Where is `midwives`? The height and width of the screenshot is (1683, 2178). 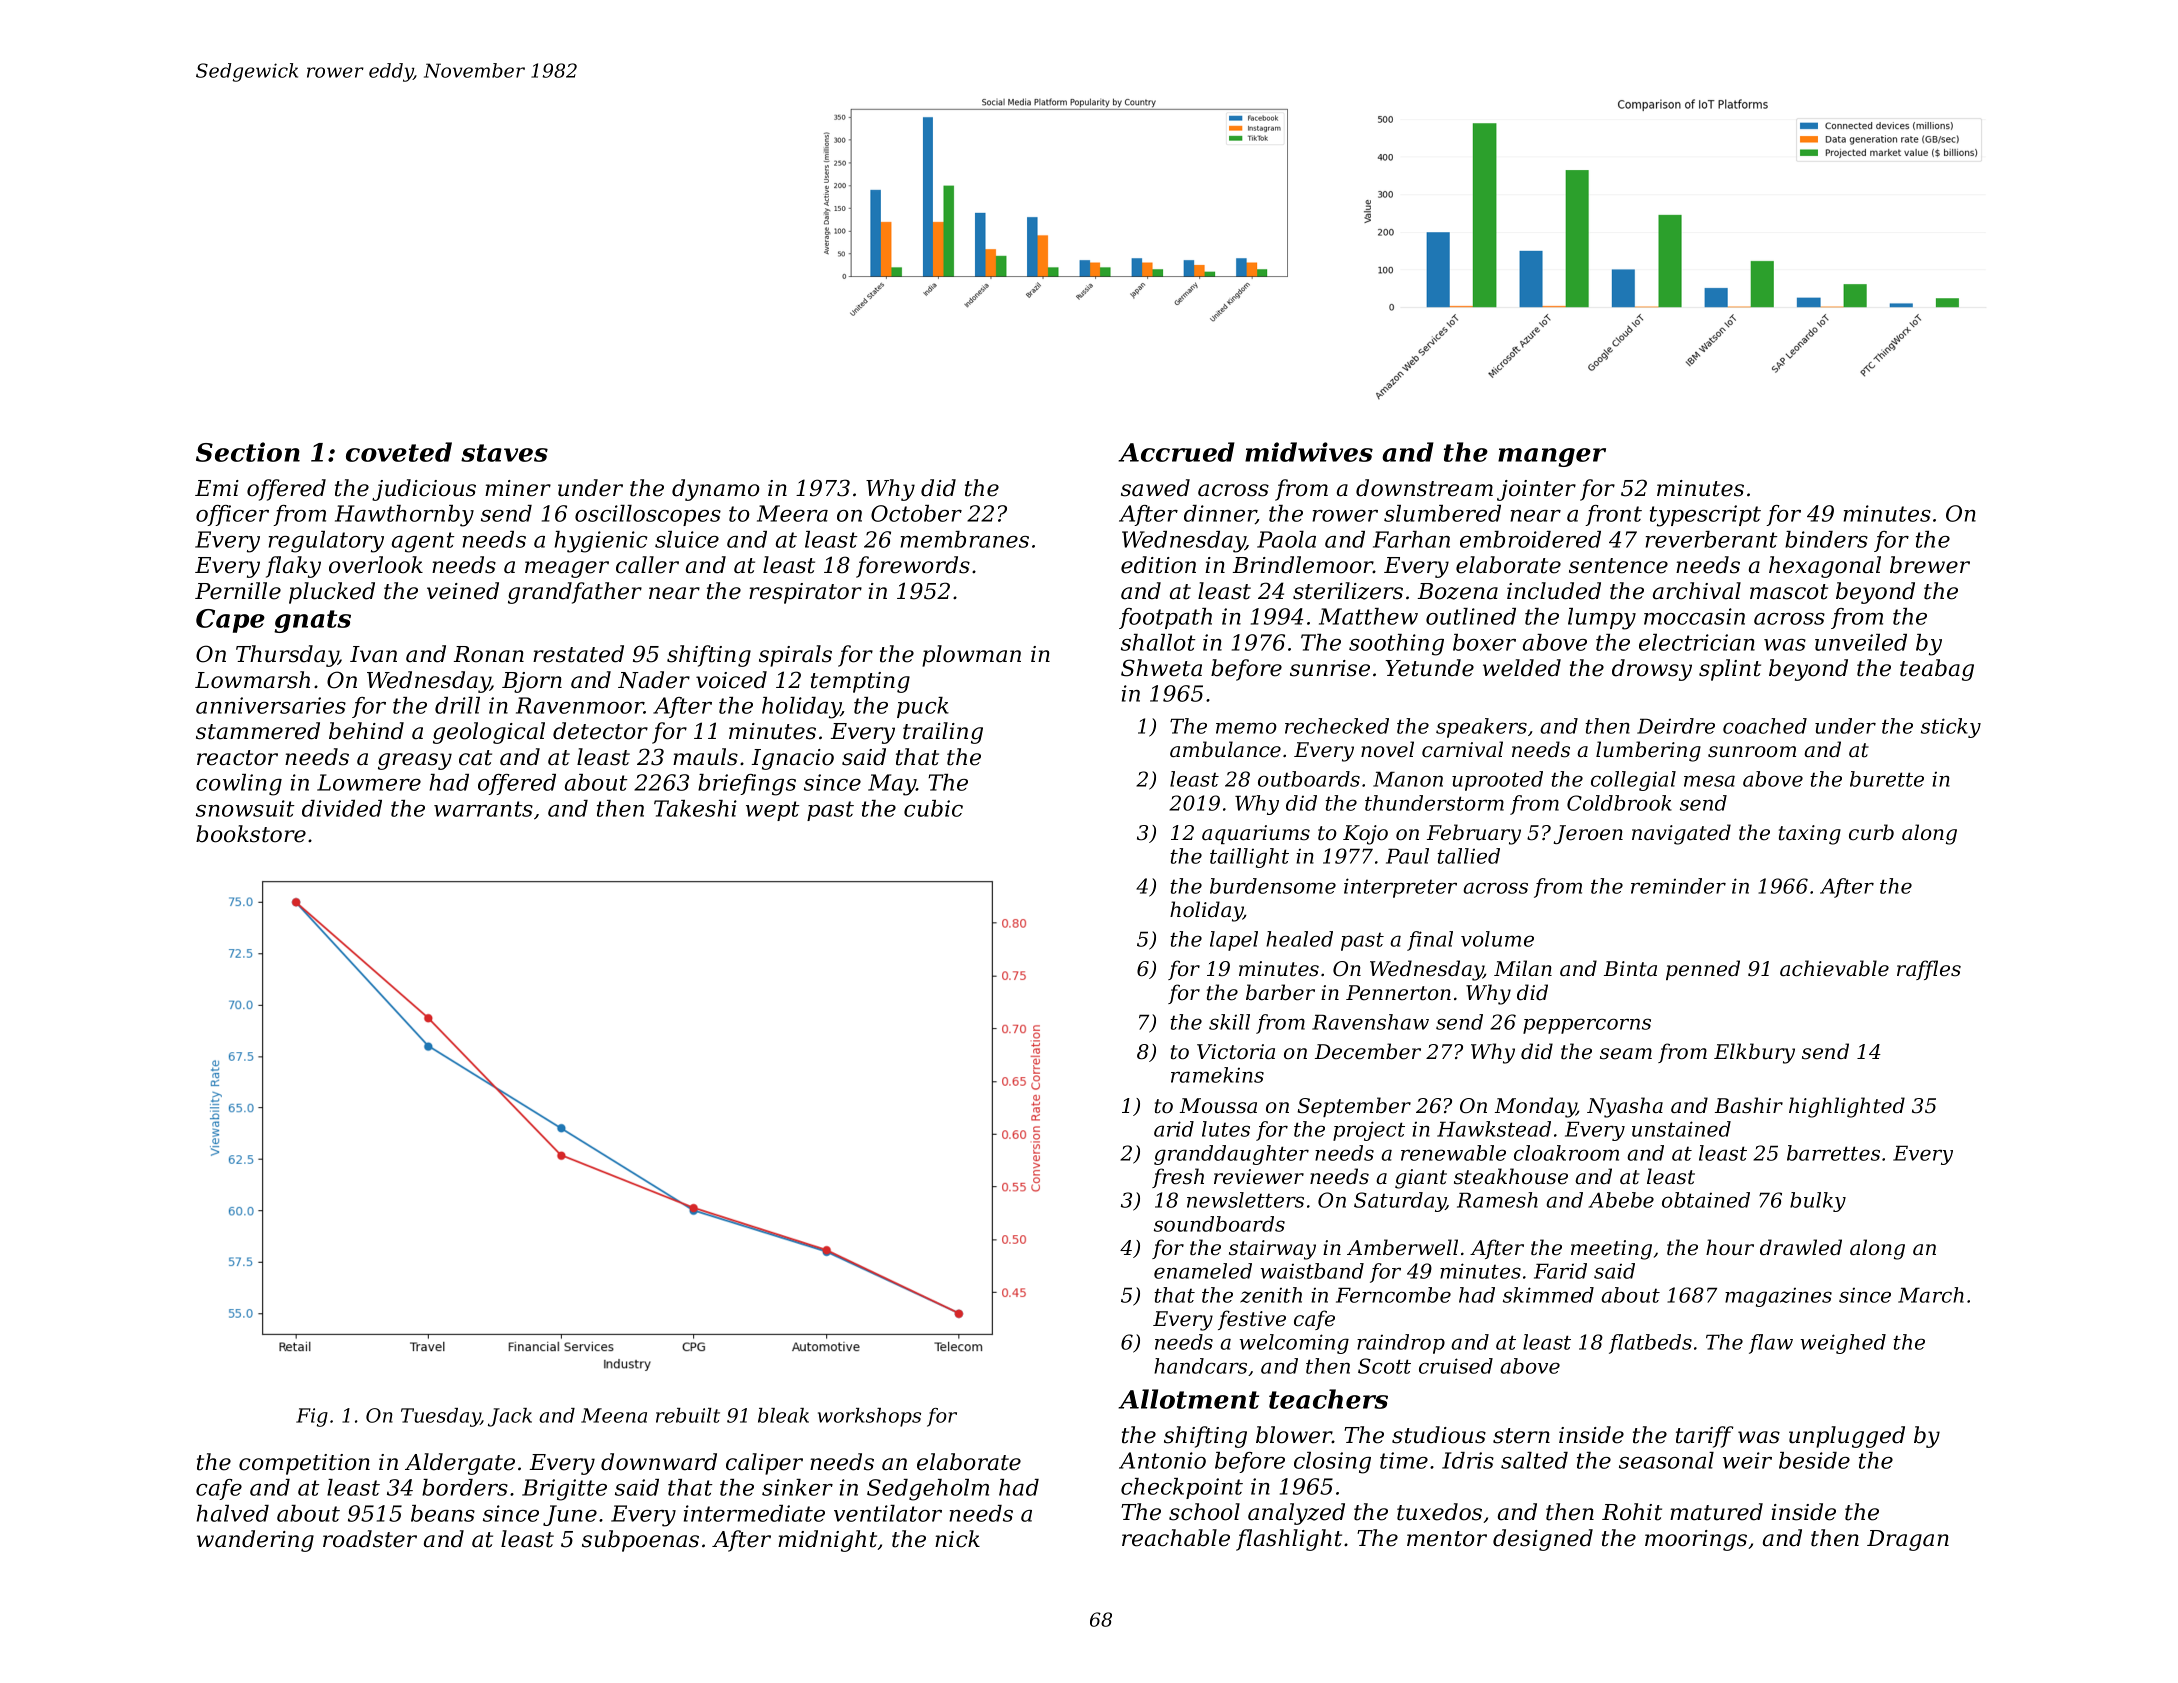 midwives is located at coordinates (1309, 452).
